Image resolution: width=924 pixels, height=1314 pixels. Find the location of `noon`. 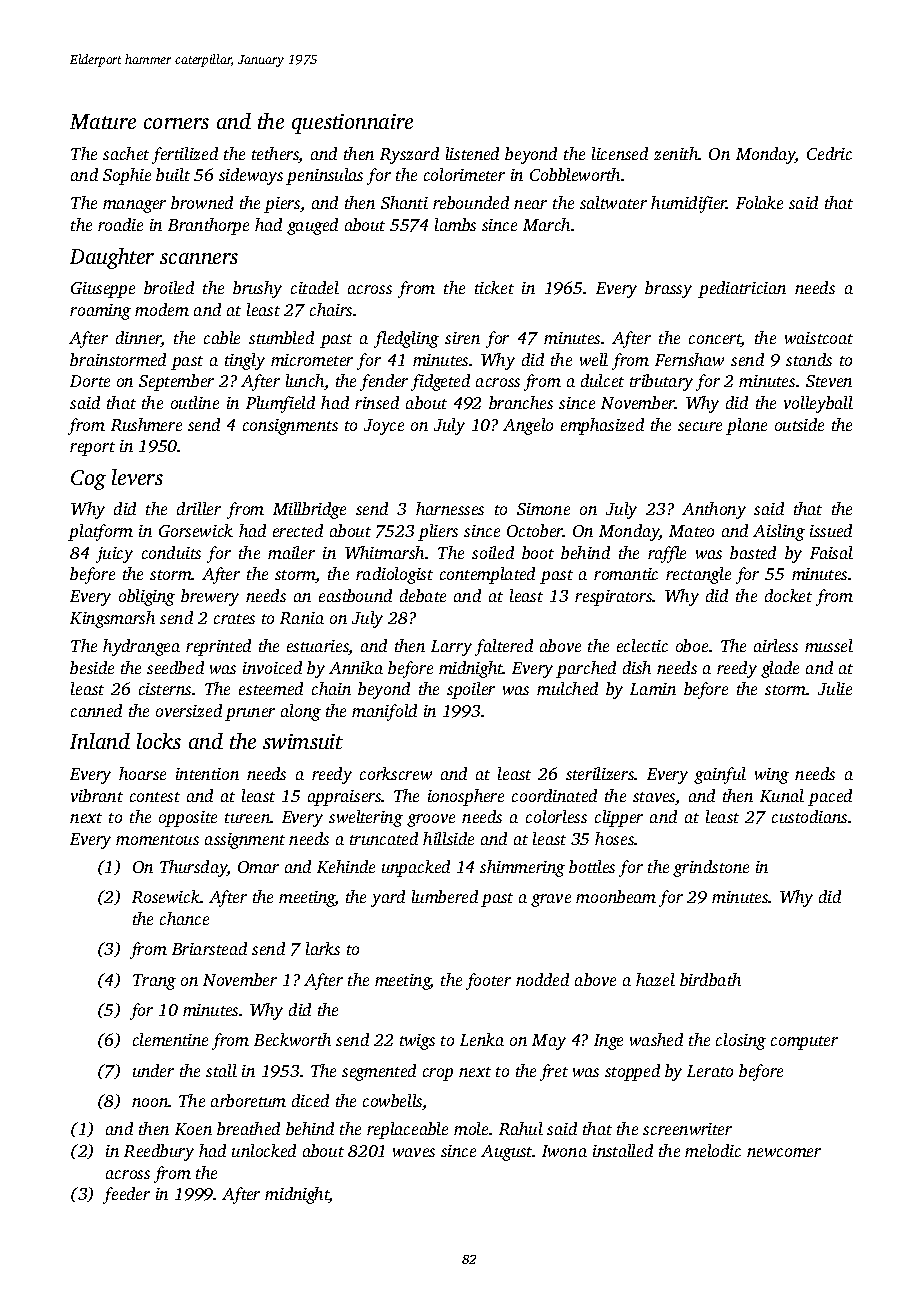

noon is located at coordinates (150, 1102).
